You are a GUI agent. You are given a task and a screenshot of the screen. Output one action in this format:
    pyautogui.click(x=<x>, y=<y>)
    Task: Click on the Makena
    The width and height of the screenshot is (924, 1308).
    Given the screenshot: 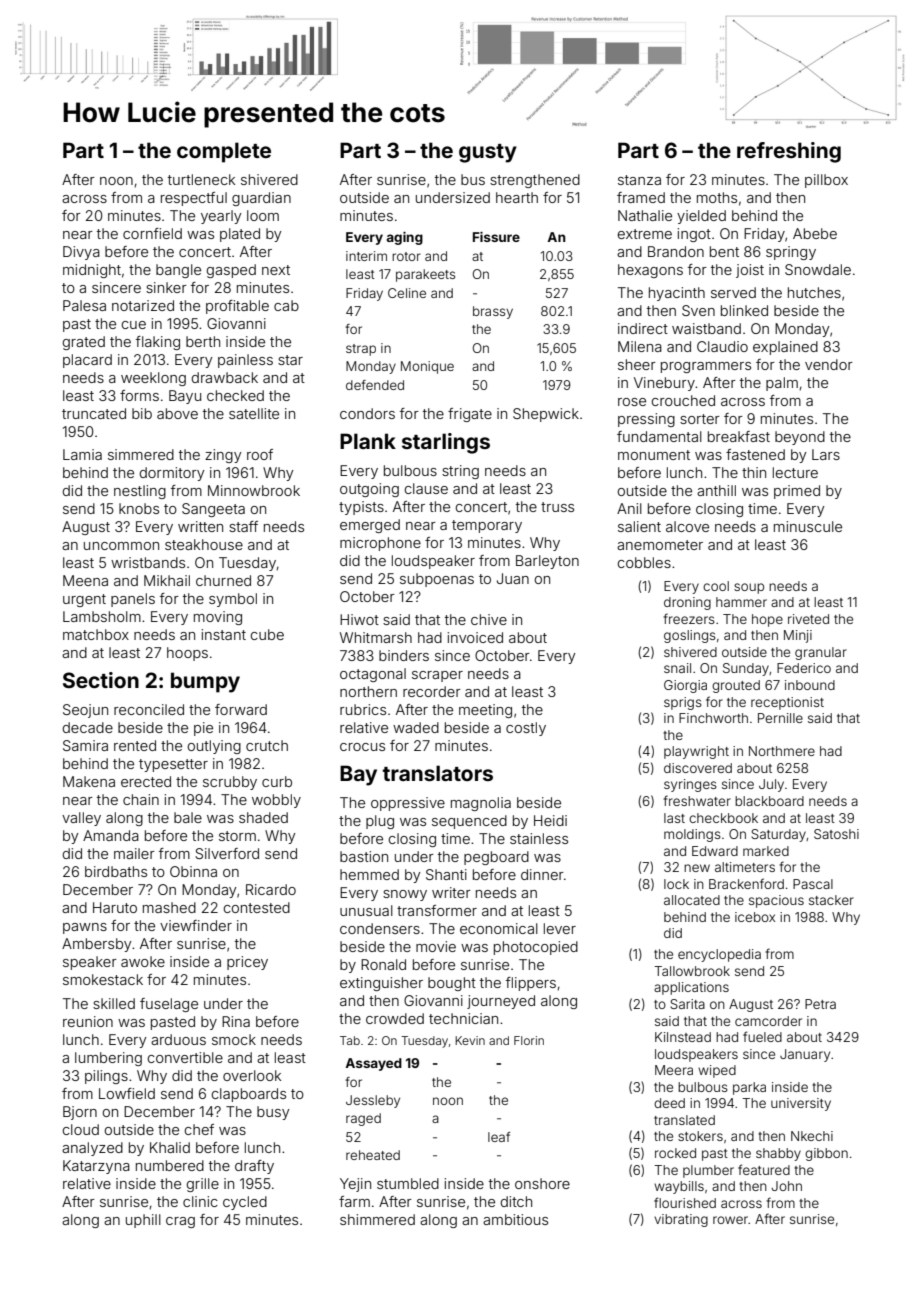 What is the action you would take?
    pyautogui.click(x=89, y=781)
